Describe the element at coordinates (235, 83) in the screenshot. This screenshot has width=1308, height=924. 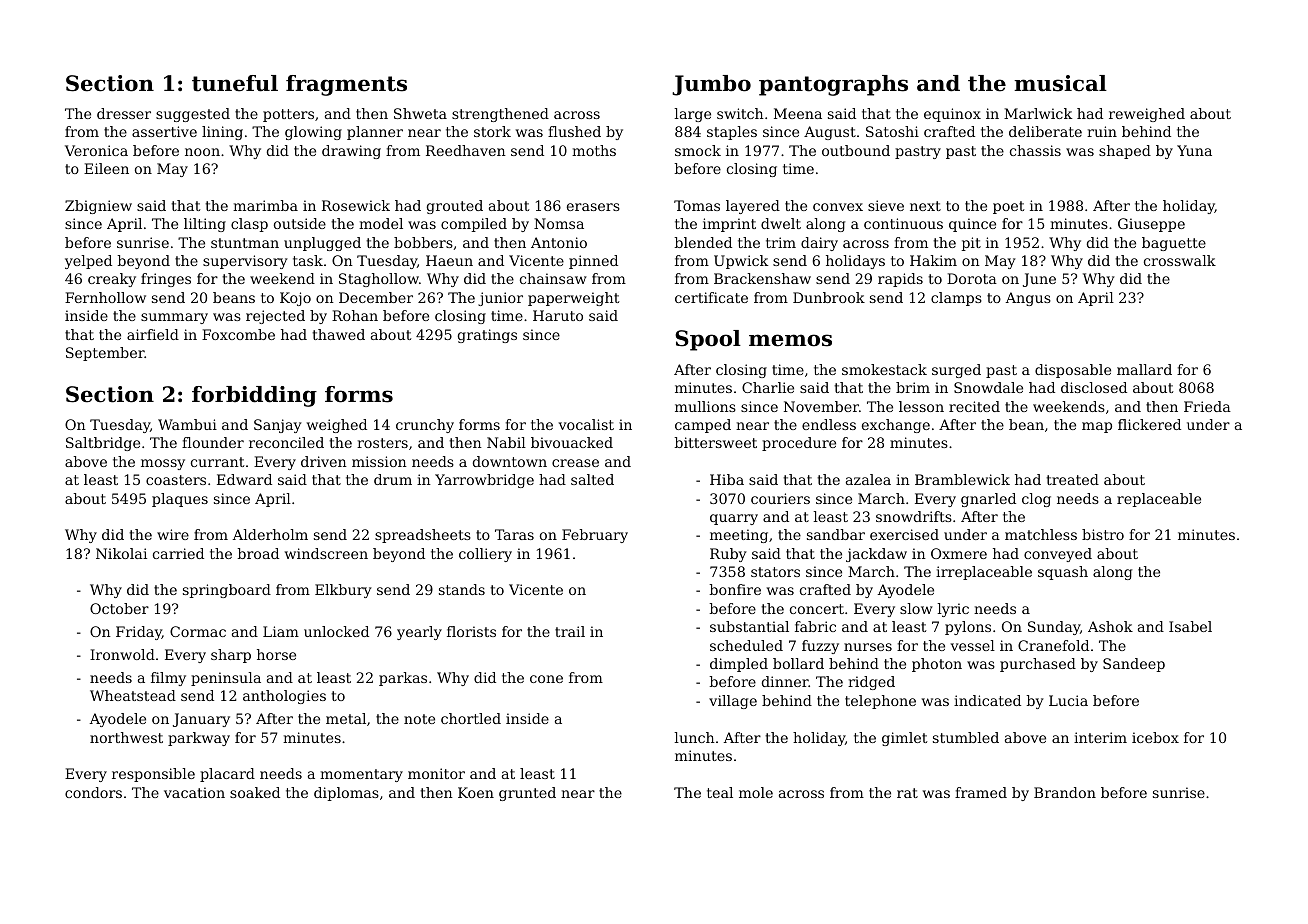
I see `tuneful` at that location.
